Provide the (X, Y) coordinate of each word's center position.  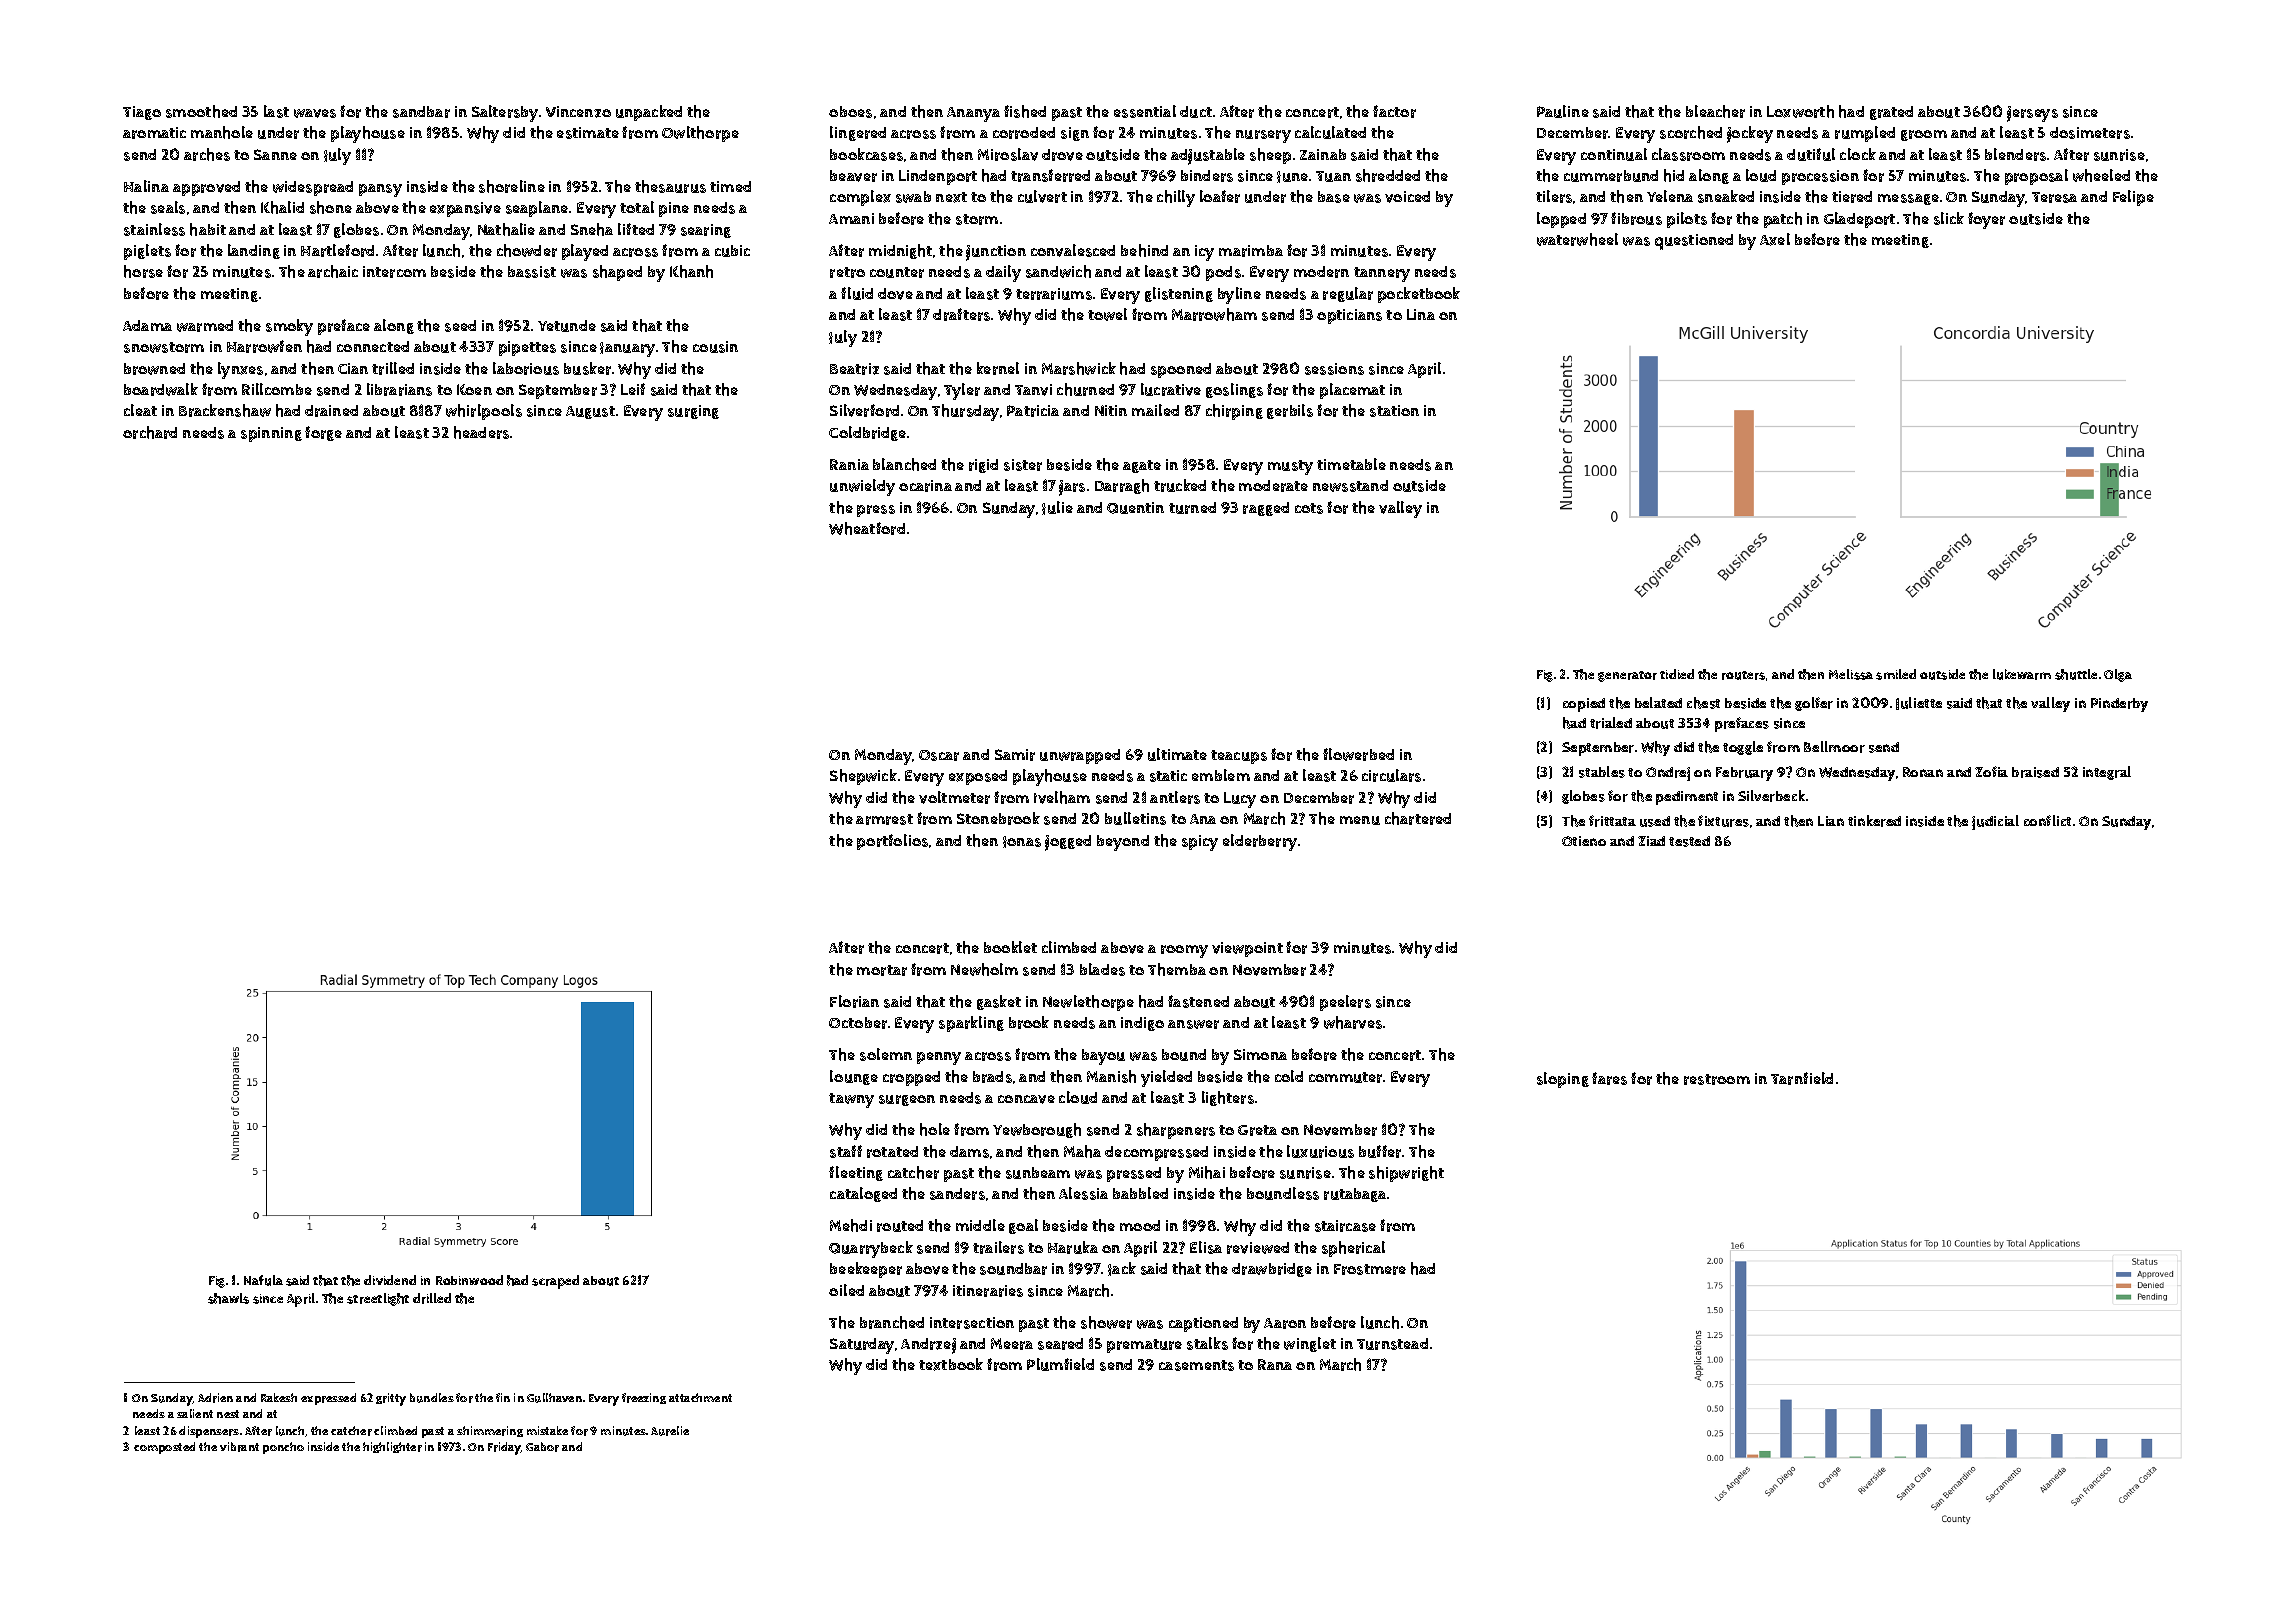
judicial (1995, 822)
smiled (1896, 674)
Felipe (2133, 198)
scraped (555, 1282)
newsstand (1350, 486)
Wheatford (867, 528)
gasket (999, 1002)
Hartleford (337, 250)
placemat (1352, 391)
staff (846, 1151)
